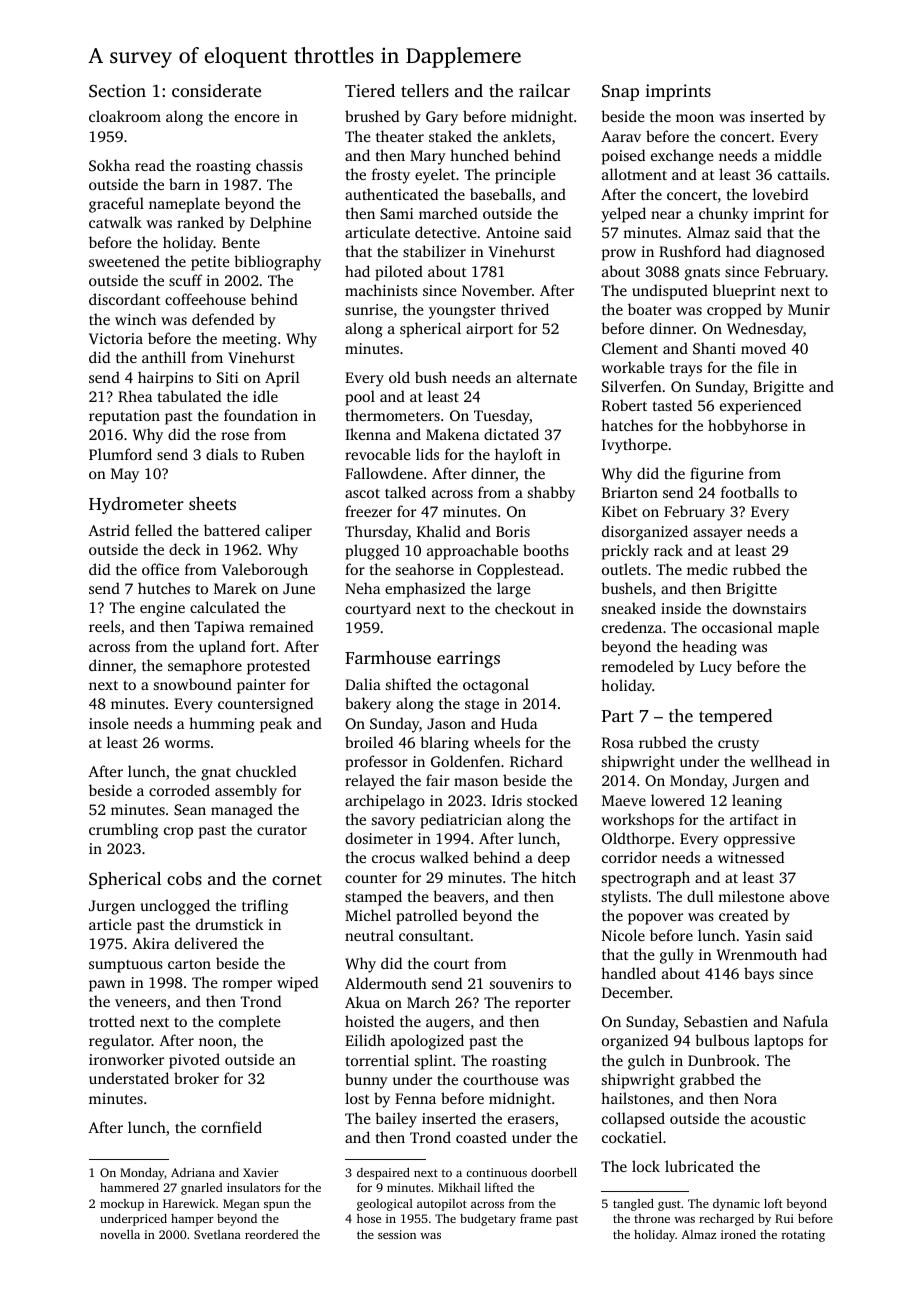 The height and width of the image is (1308, 924). What do you see at coordinates (187, 744) in the image?
I see `worms` at bounding box center [187, 744].
